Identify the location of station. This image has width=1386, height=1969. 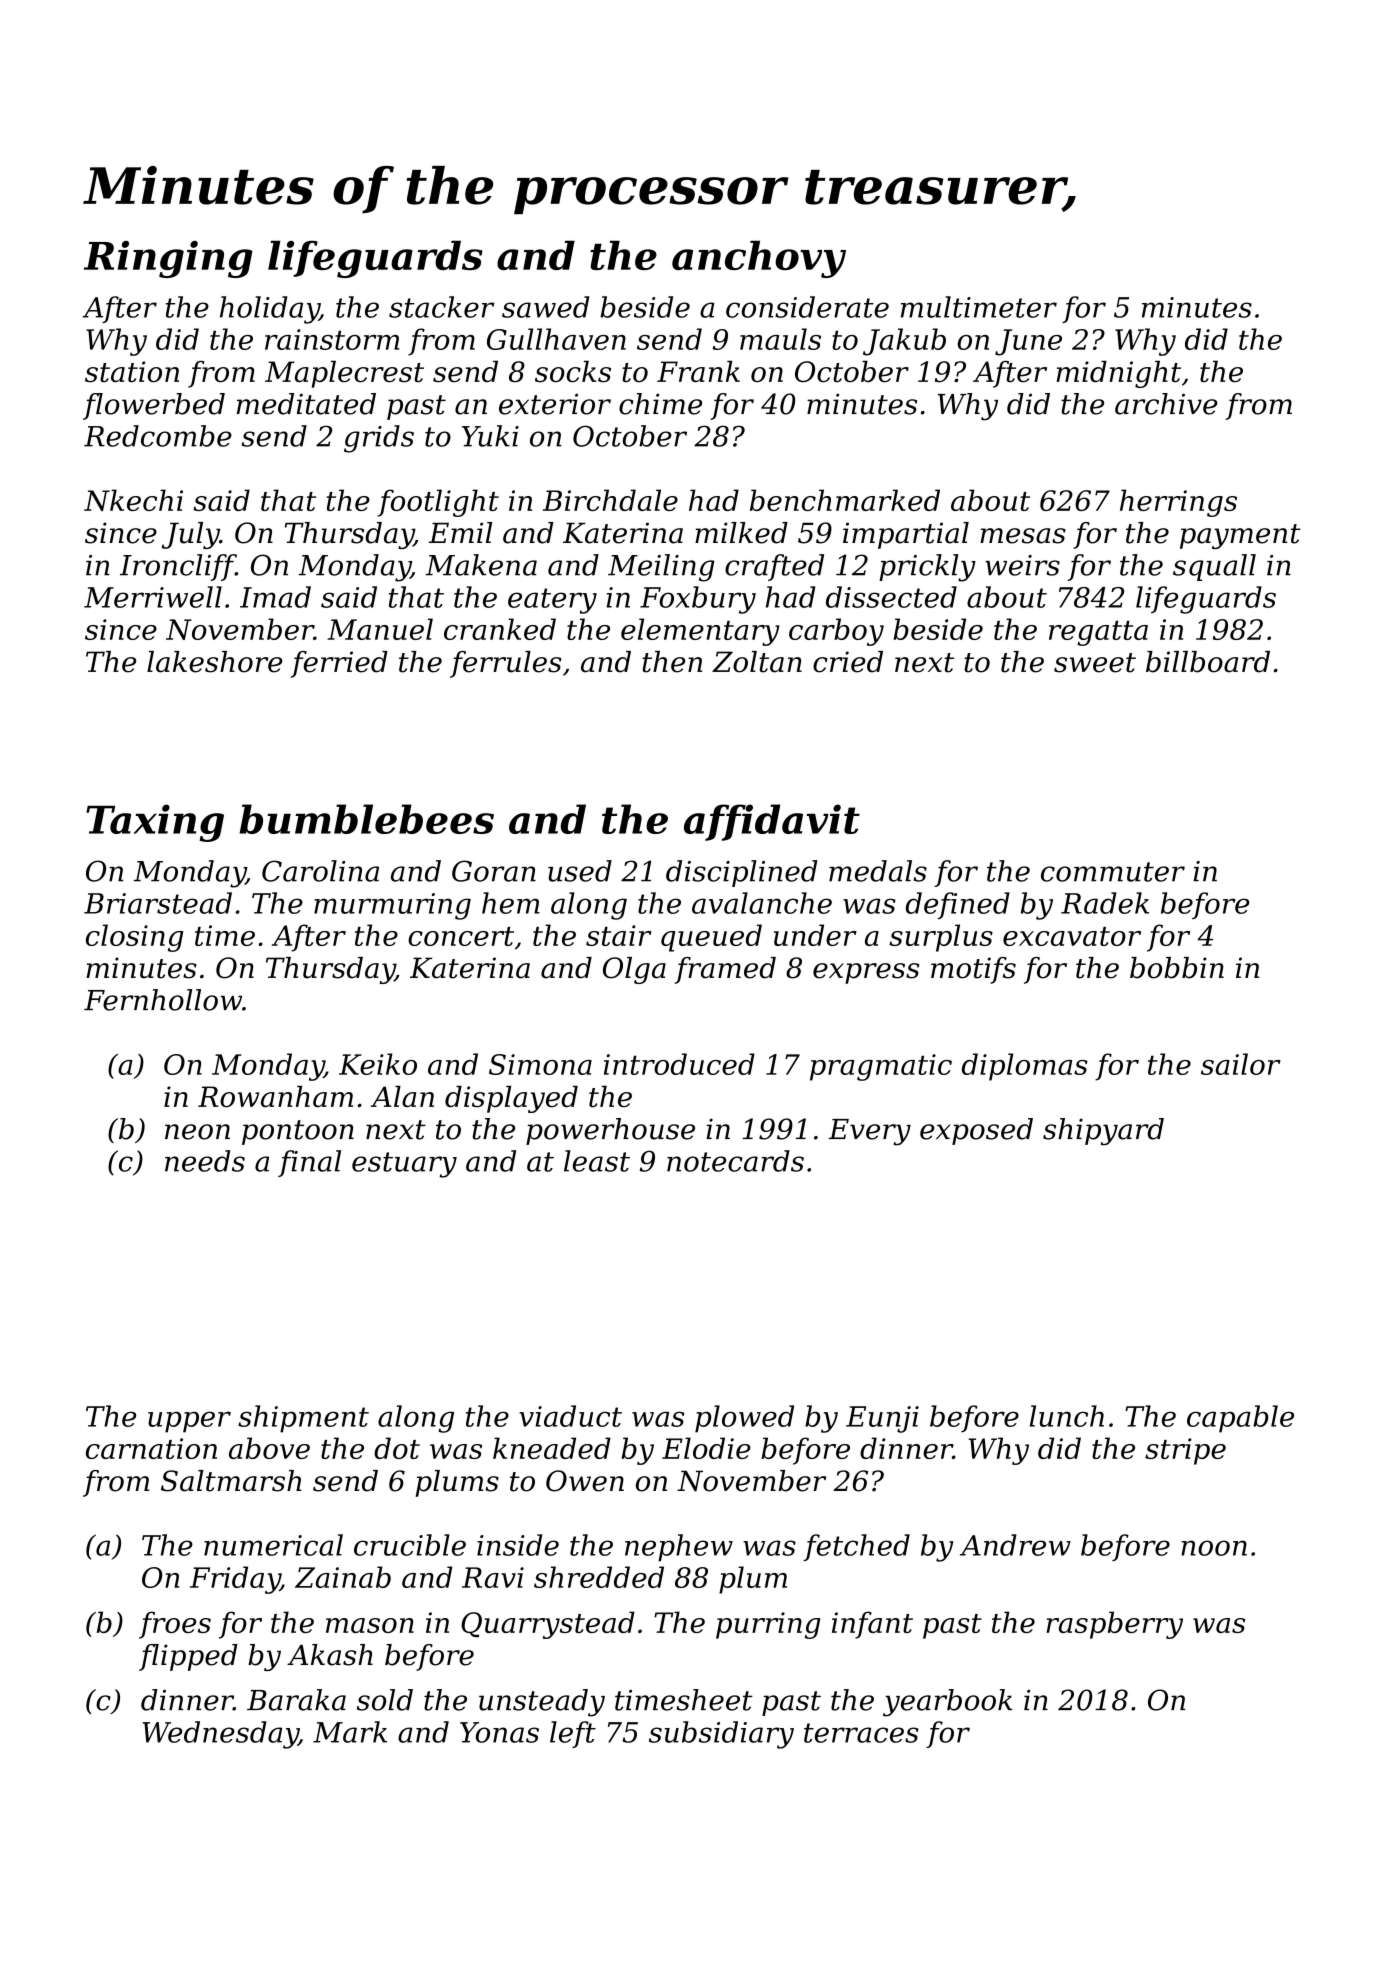
(132, 372).
